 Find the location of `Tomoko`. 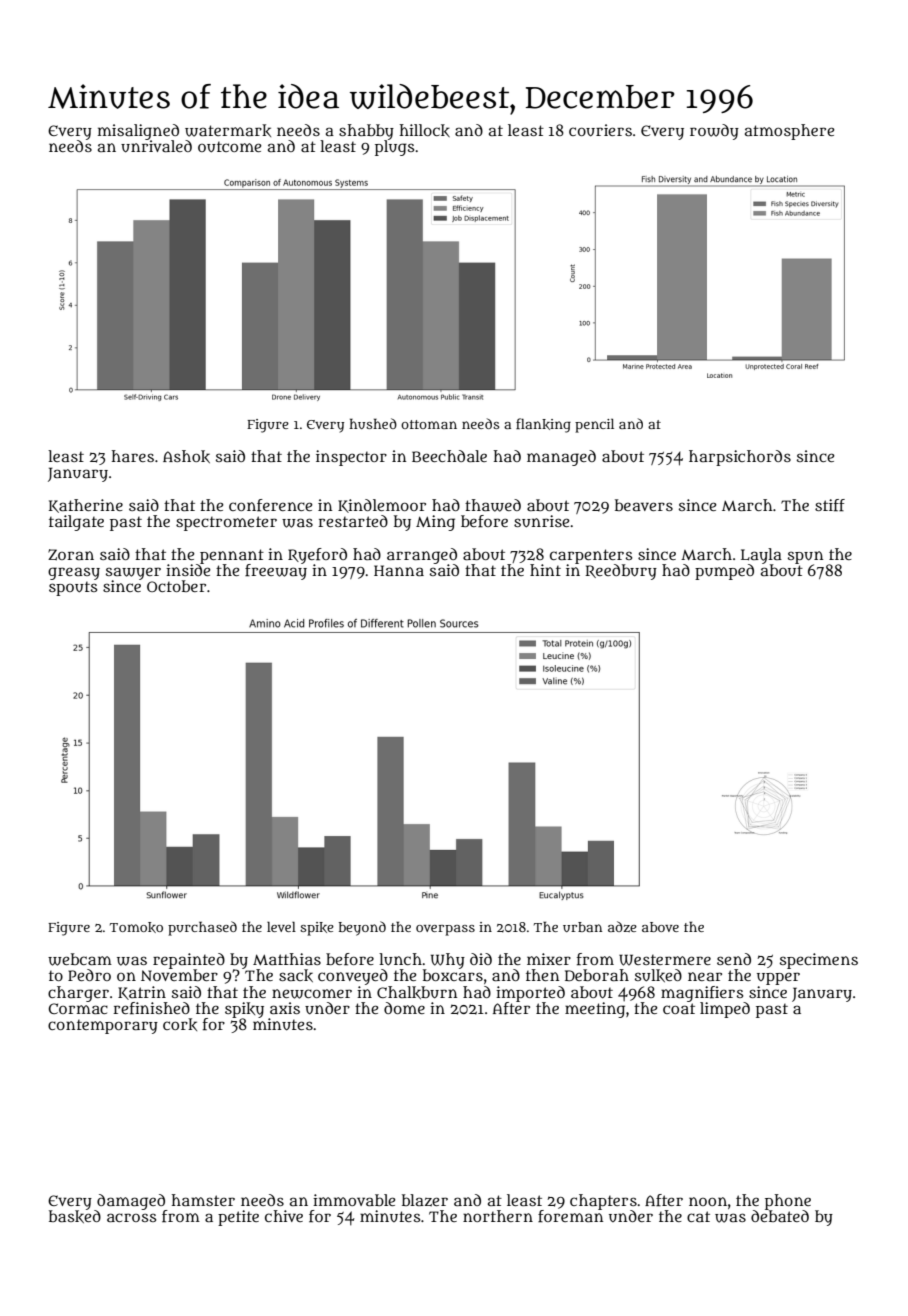

Tomoko is located at coordinates (136, 927).
